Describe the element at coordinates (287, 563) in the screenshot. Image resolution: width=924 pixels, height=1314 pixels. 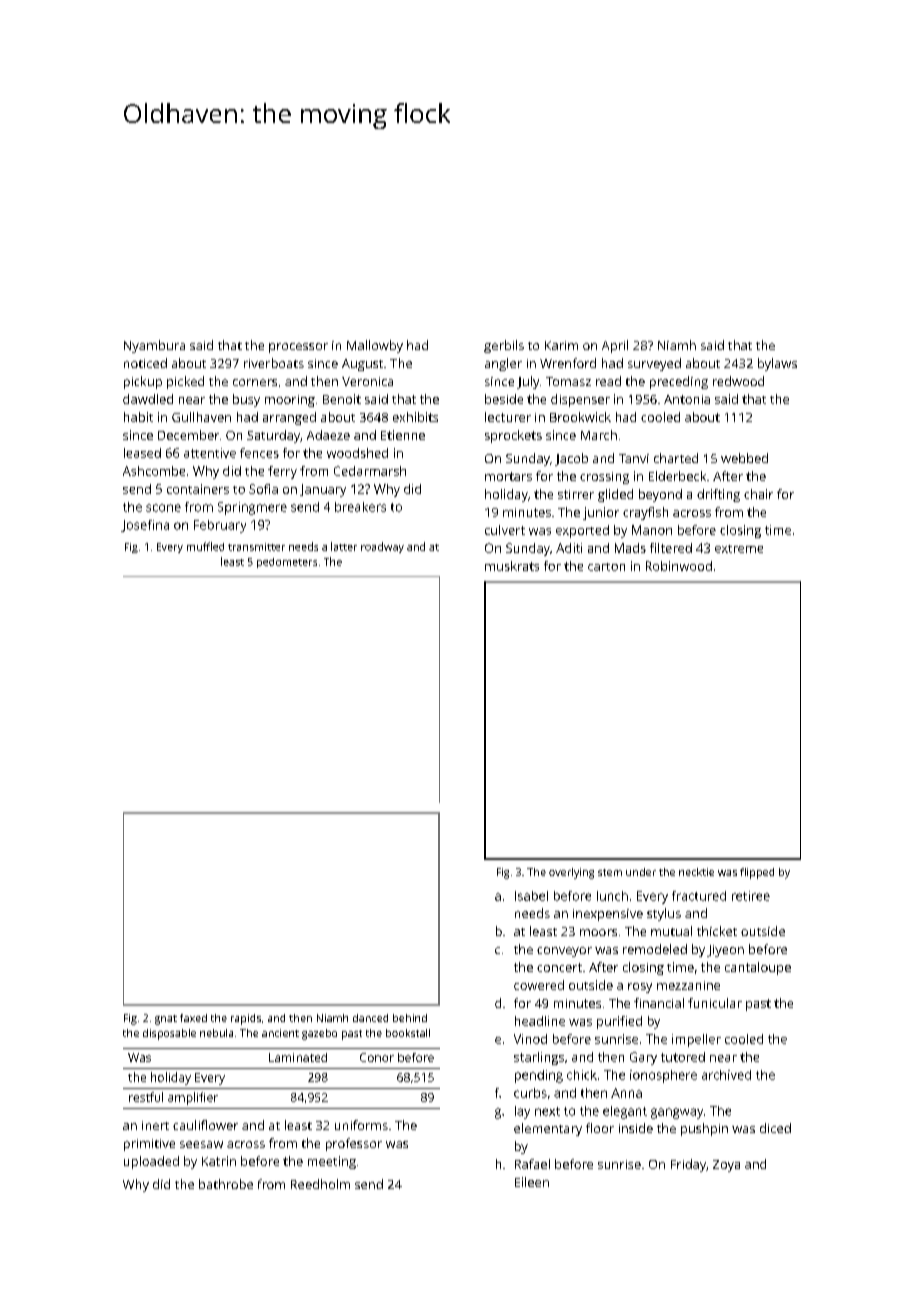
I see `pedometers` at that location.
